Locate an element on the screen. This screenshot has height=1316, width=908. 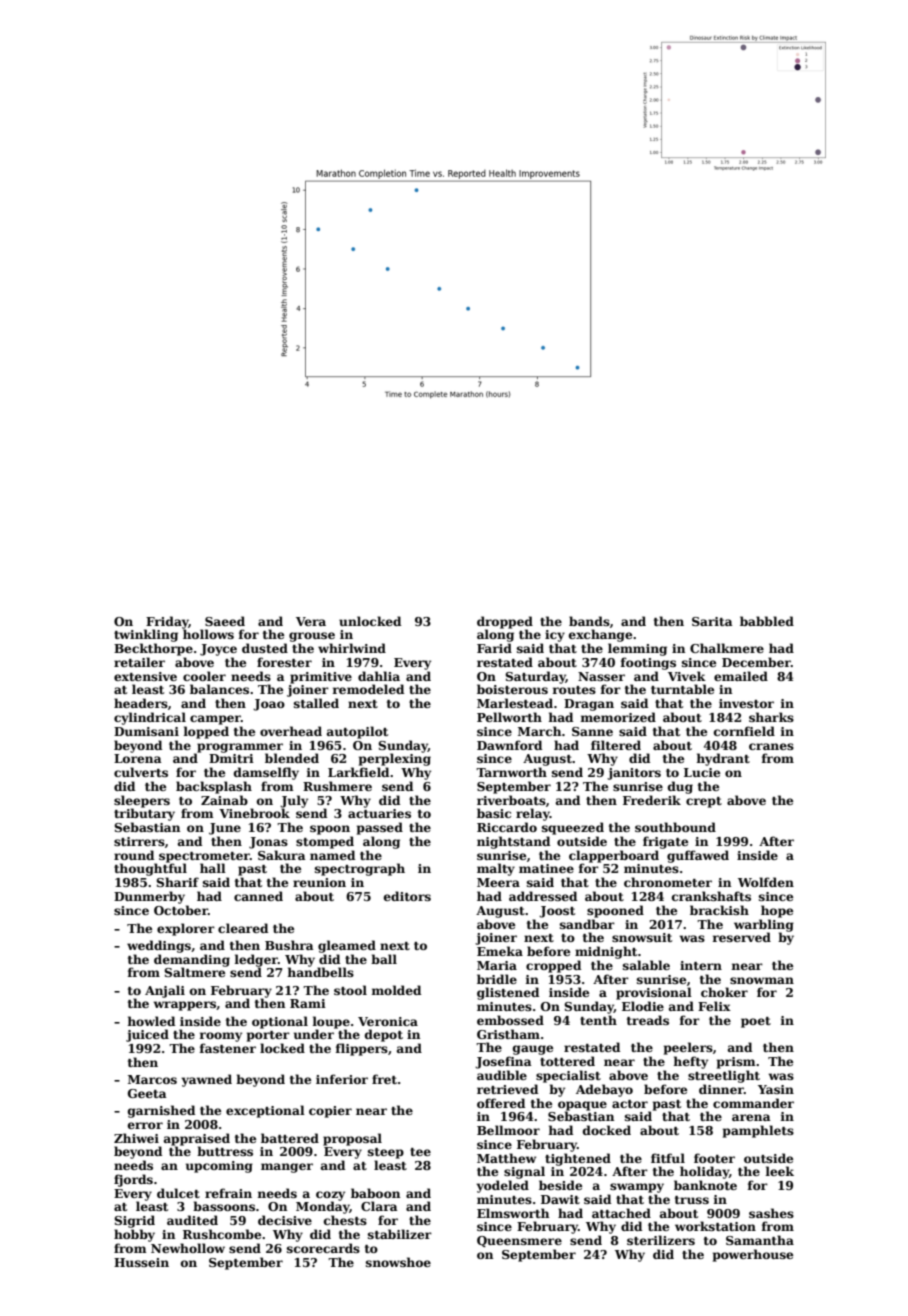
glistened is located at coordinates (508, 993).
